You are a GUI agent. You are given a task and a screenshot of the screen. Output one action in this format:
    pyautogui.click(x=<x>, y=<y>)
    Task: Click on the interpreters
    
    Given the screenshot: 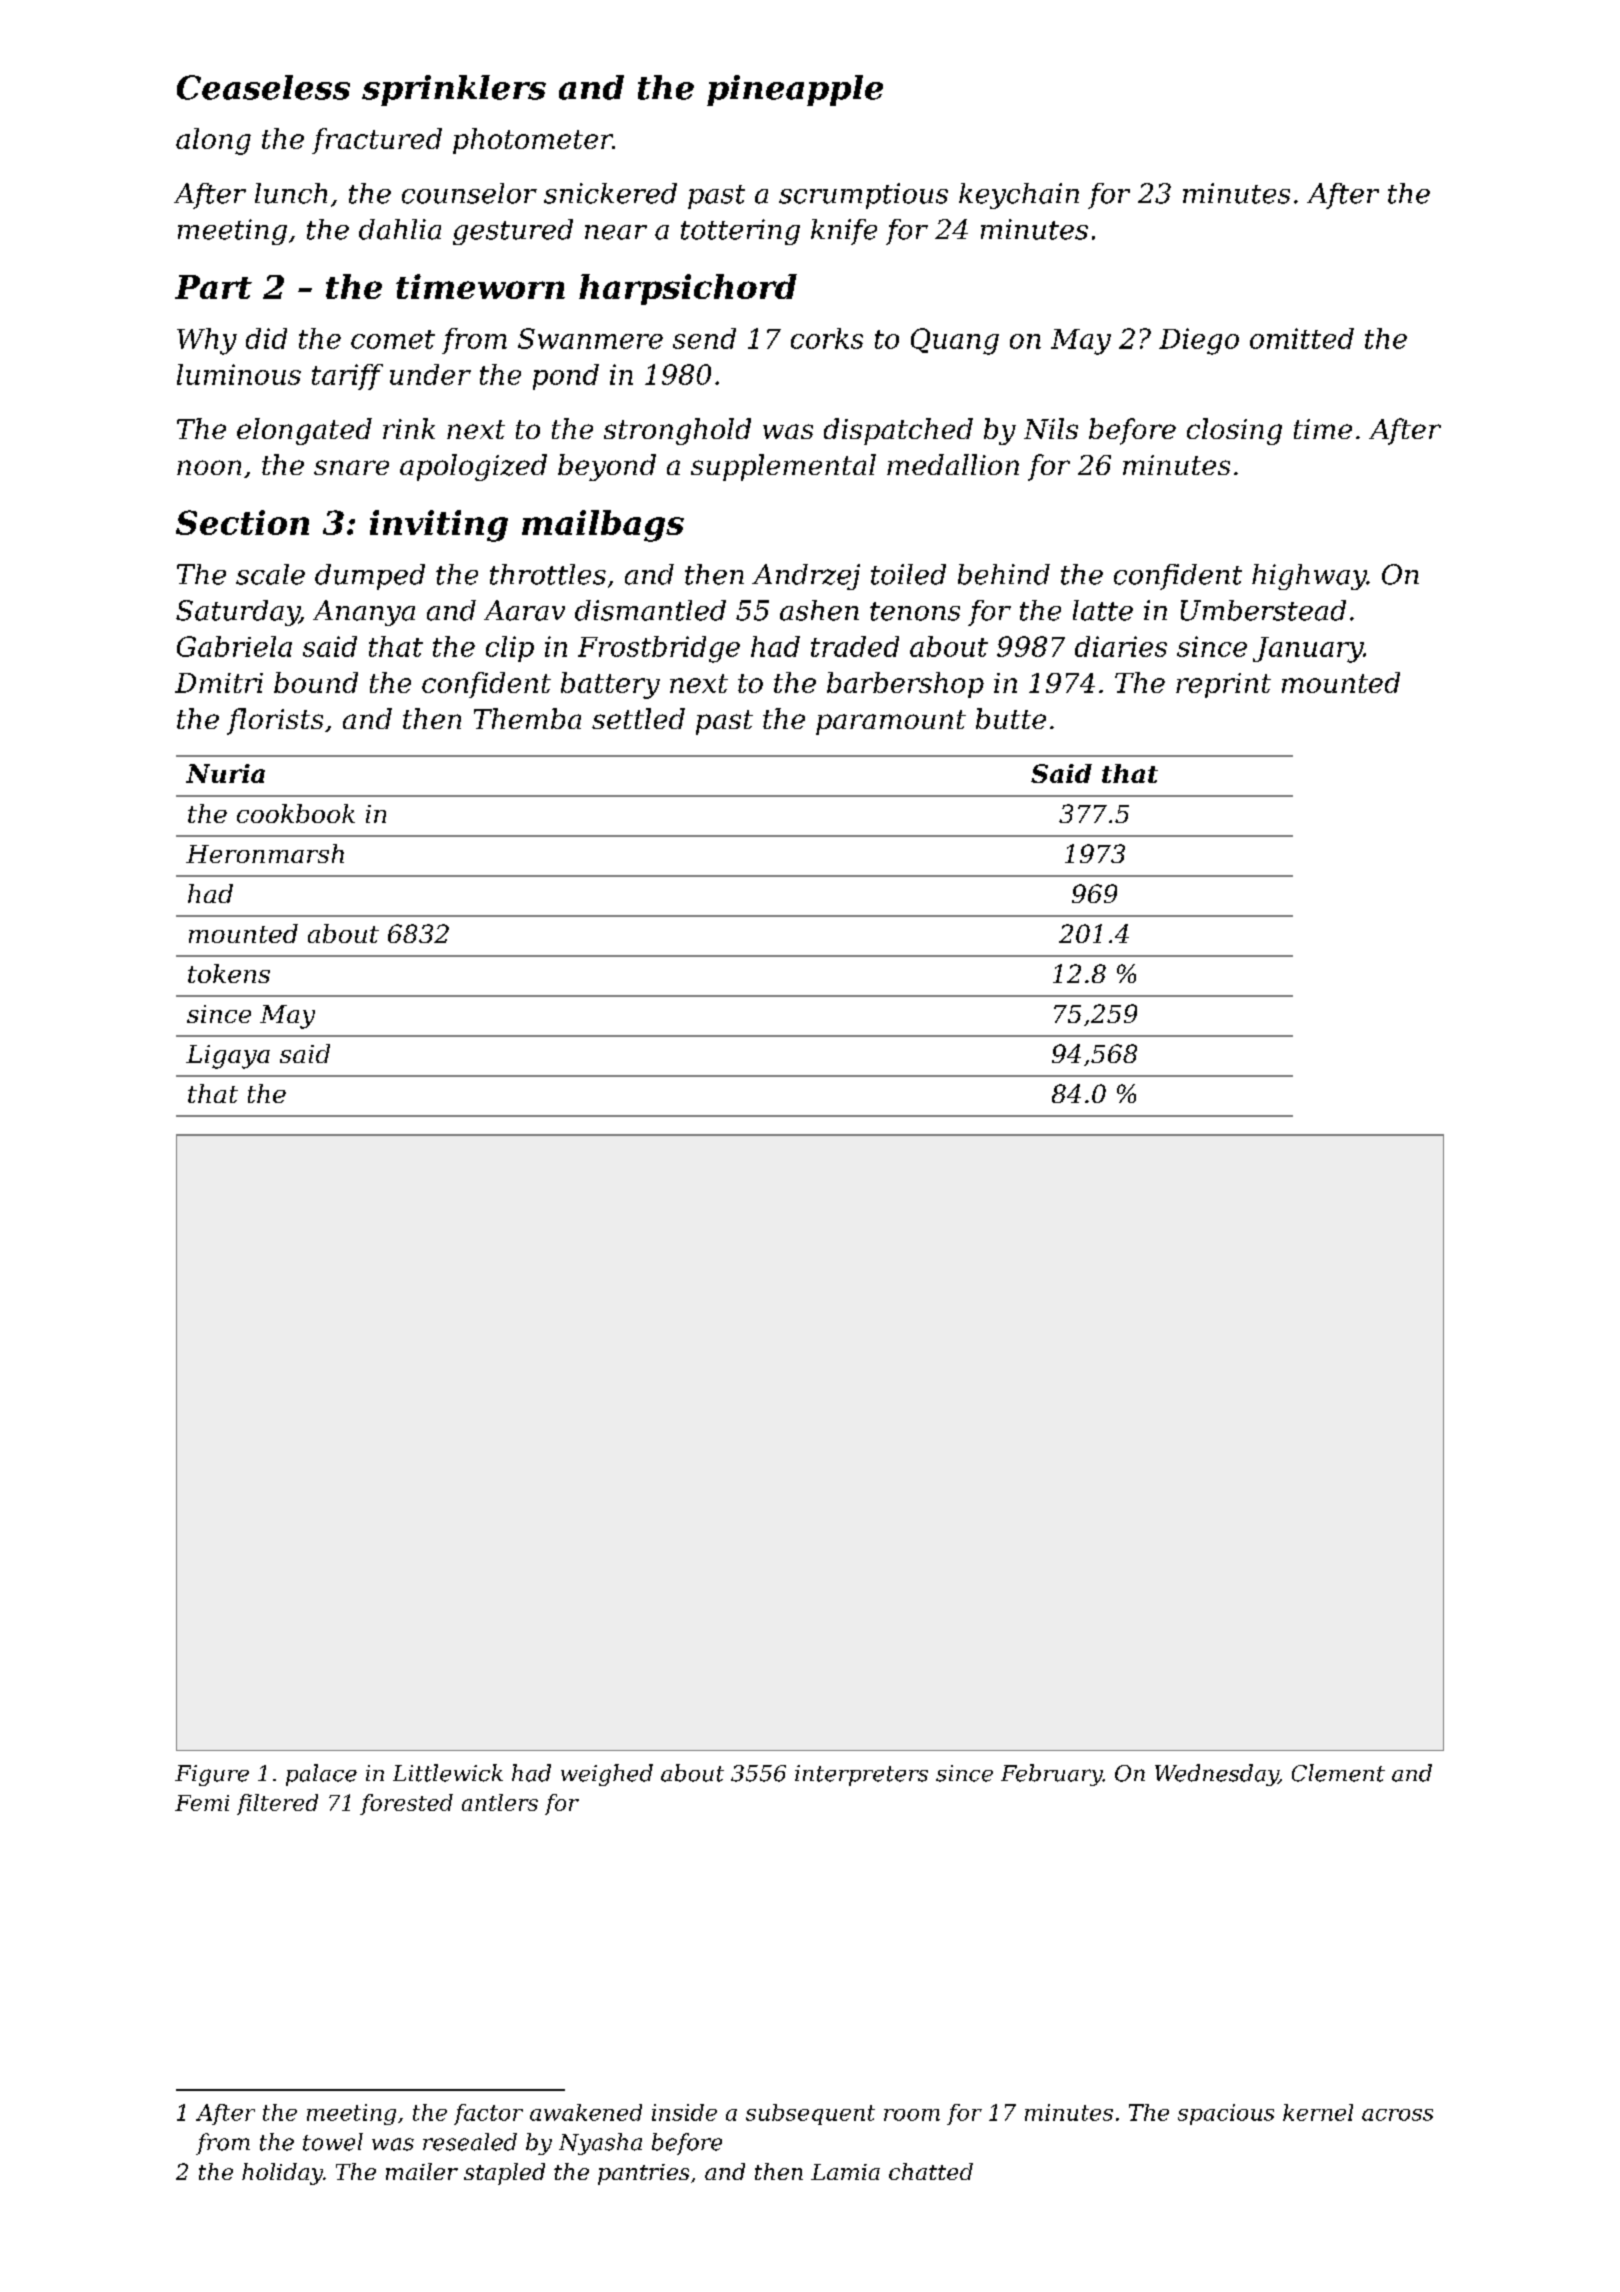 What is the action you would take?
    pyautogui.click(x=861, y=1775)
